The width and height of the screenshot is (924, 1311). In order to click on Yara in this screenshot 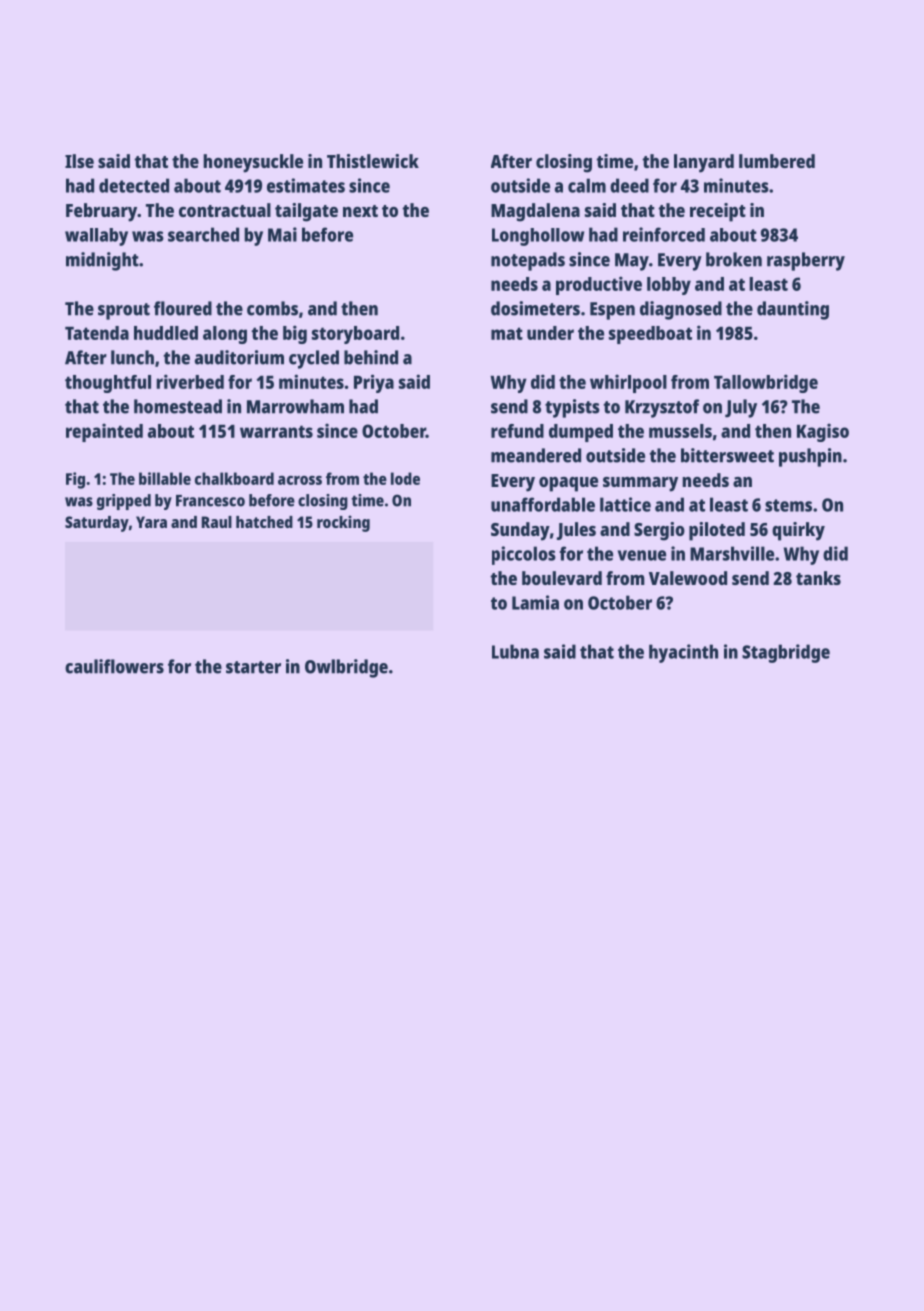, I will do `click(151, 522)`.
